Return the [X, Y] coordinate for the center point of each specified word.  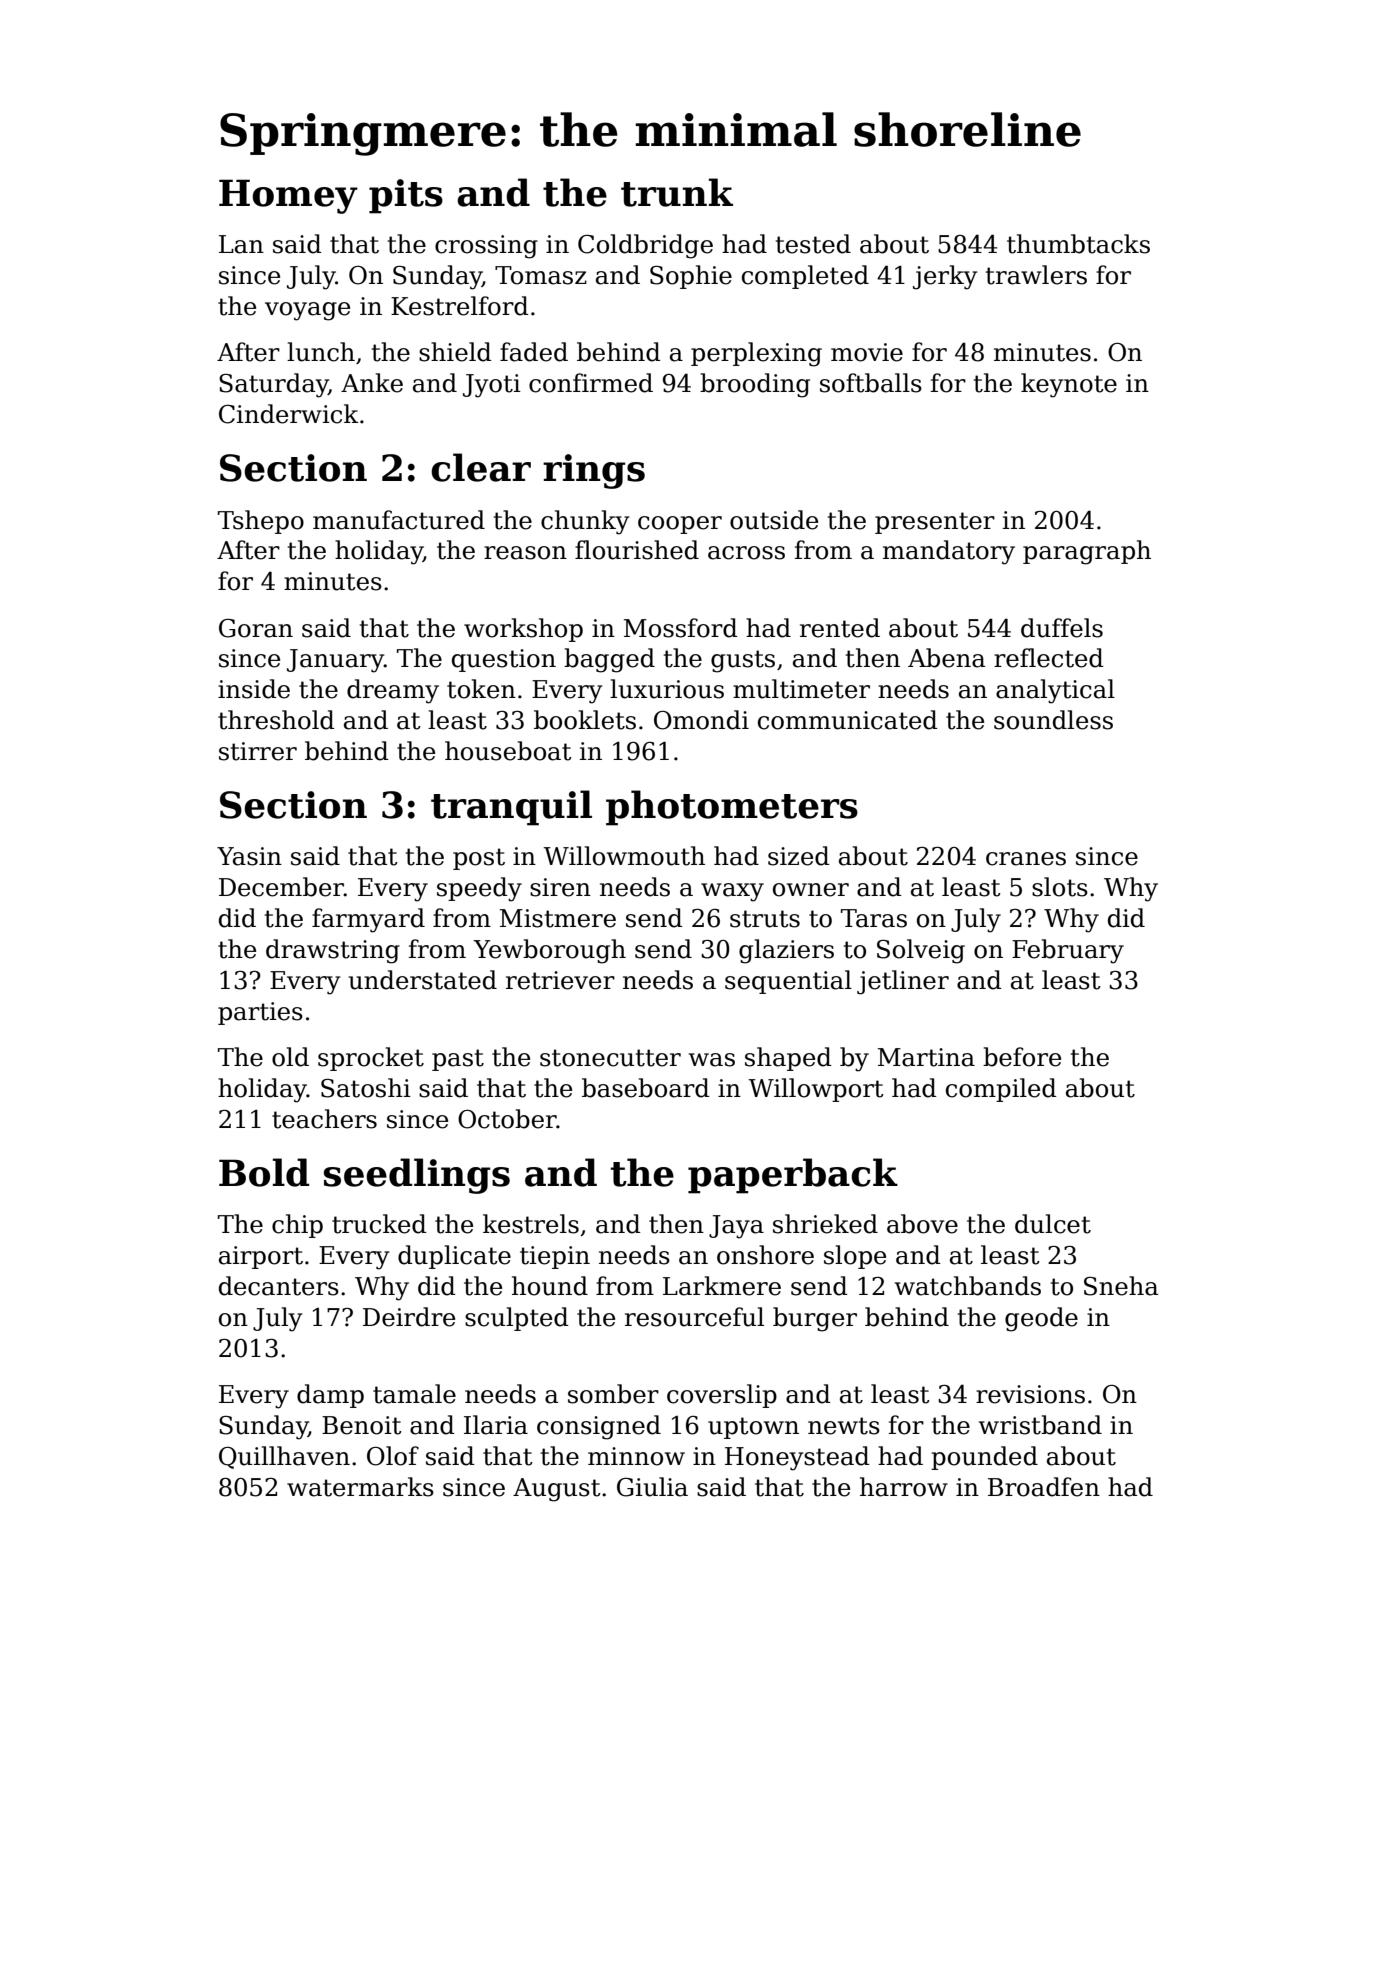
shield [455, 352]
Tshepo [261, 522]
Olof [393, 1456]
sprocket [371, 1059]
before [1022, 1057]
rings [594, 471]
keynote [1069, 385]
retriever [560, 980]
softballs [871, 383]
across [746, 553]
